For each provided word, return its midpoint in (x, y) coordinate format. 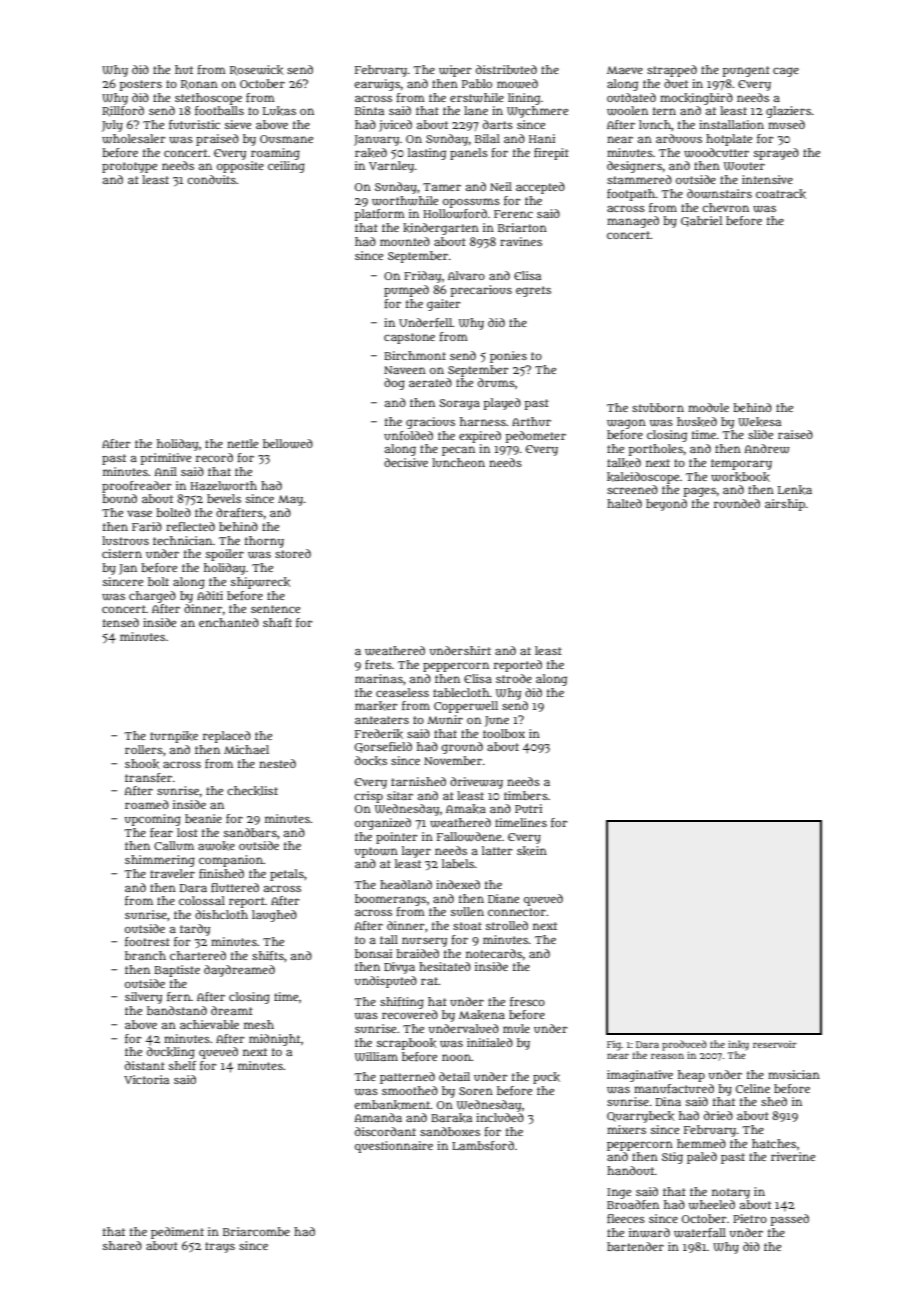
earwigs (377, 85)
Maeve (625, 70)
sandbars (250, 832)
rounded (737, 503)
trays (220, 1247)
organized (383, 824)
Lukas (279, 111)
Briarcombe (256, 1231)
